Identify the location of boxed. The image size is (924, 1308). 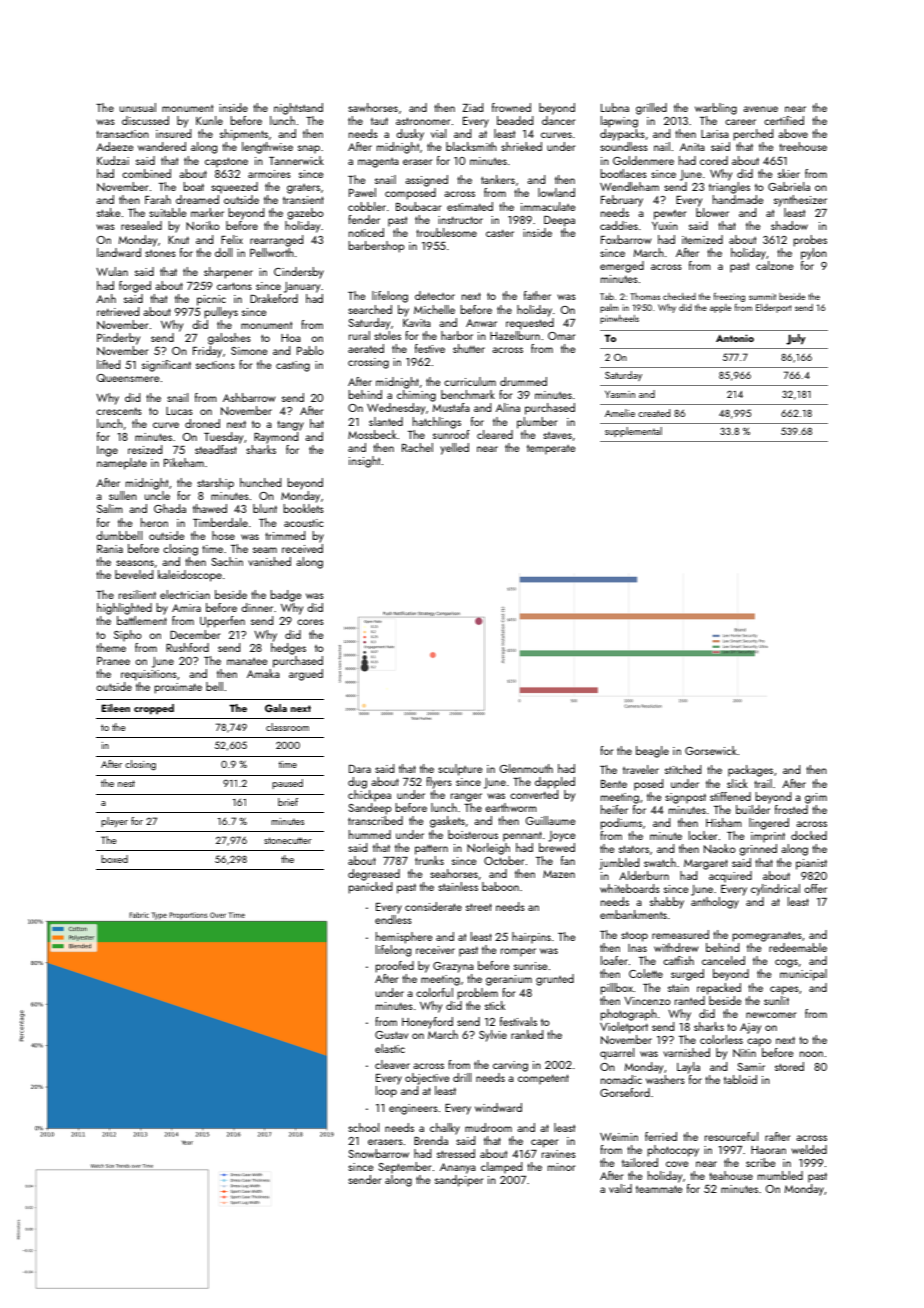
(114, 859).
